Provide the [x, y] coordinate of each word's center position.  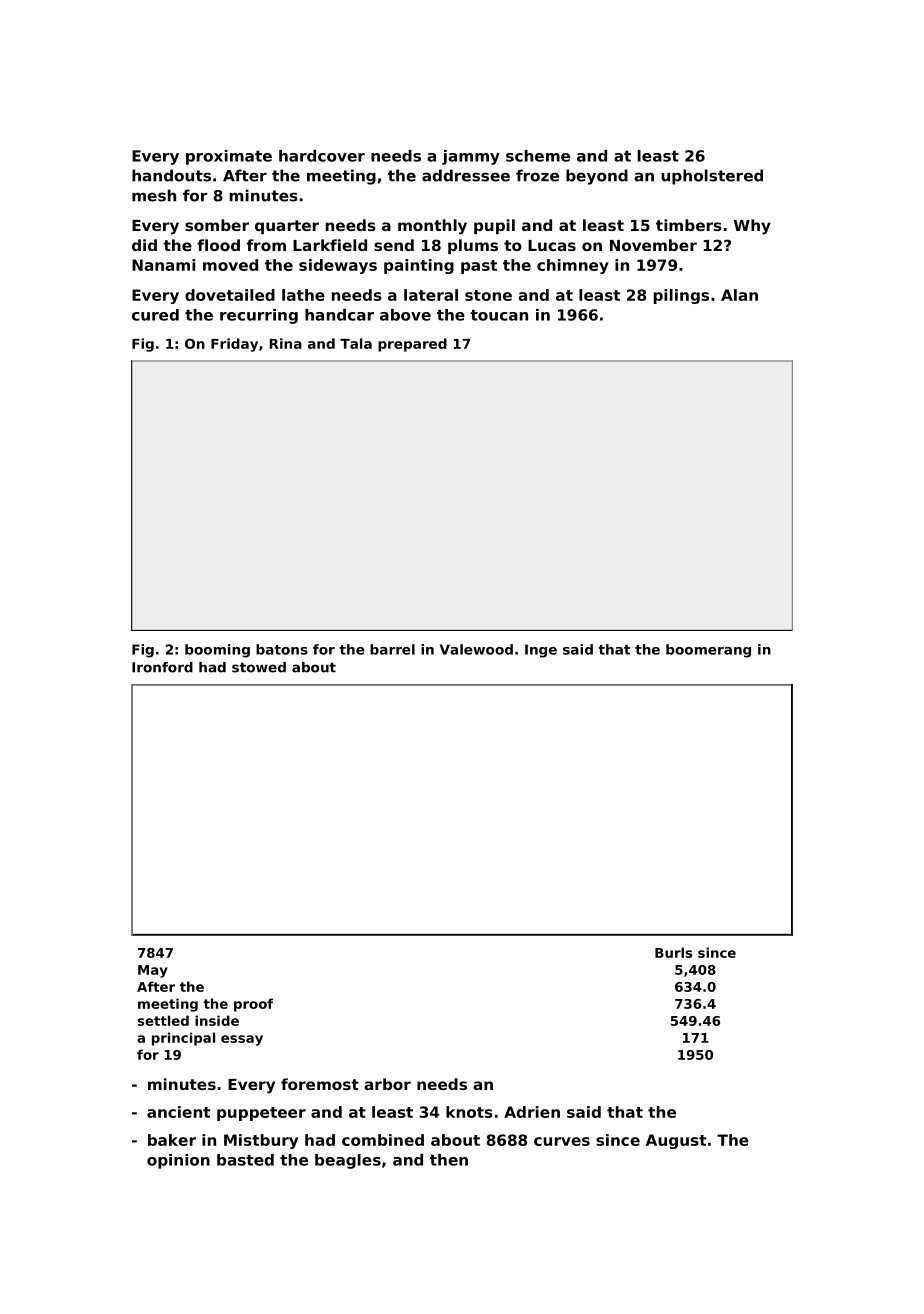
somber [217, 225]
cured [155, 315]
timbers [689, 225]
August [676, 1141]
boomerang [708, 651]
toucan [499, 315]
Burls [673, 952]
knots [469, 1112]
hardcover [322, 156]
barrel [392, 649]
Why [752, 227]
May [153, 971]
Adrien [532, 1112]
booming [217, 651]
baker [172, 1140]
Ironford [162, 667]
